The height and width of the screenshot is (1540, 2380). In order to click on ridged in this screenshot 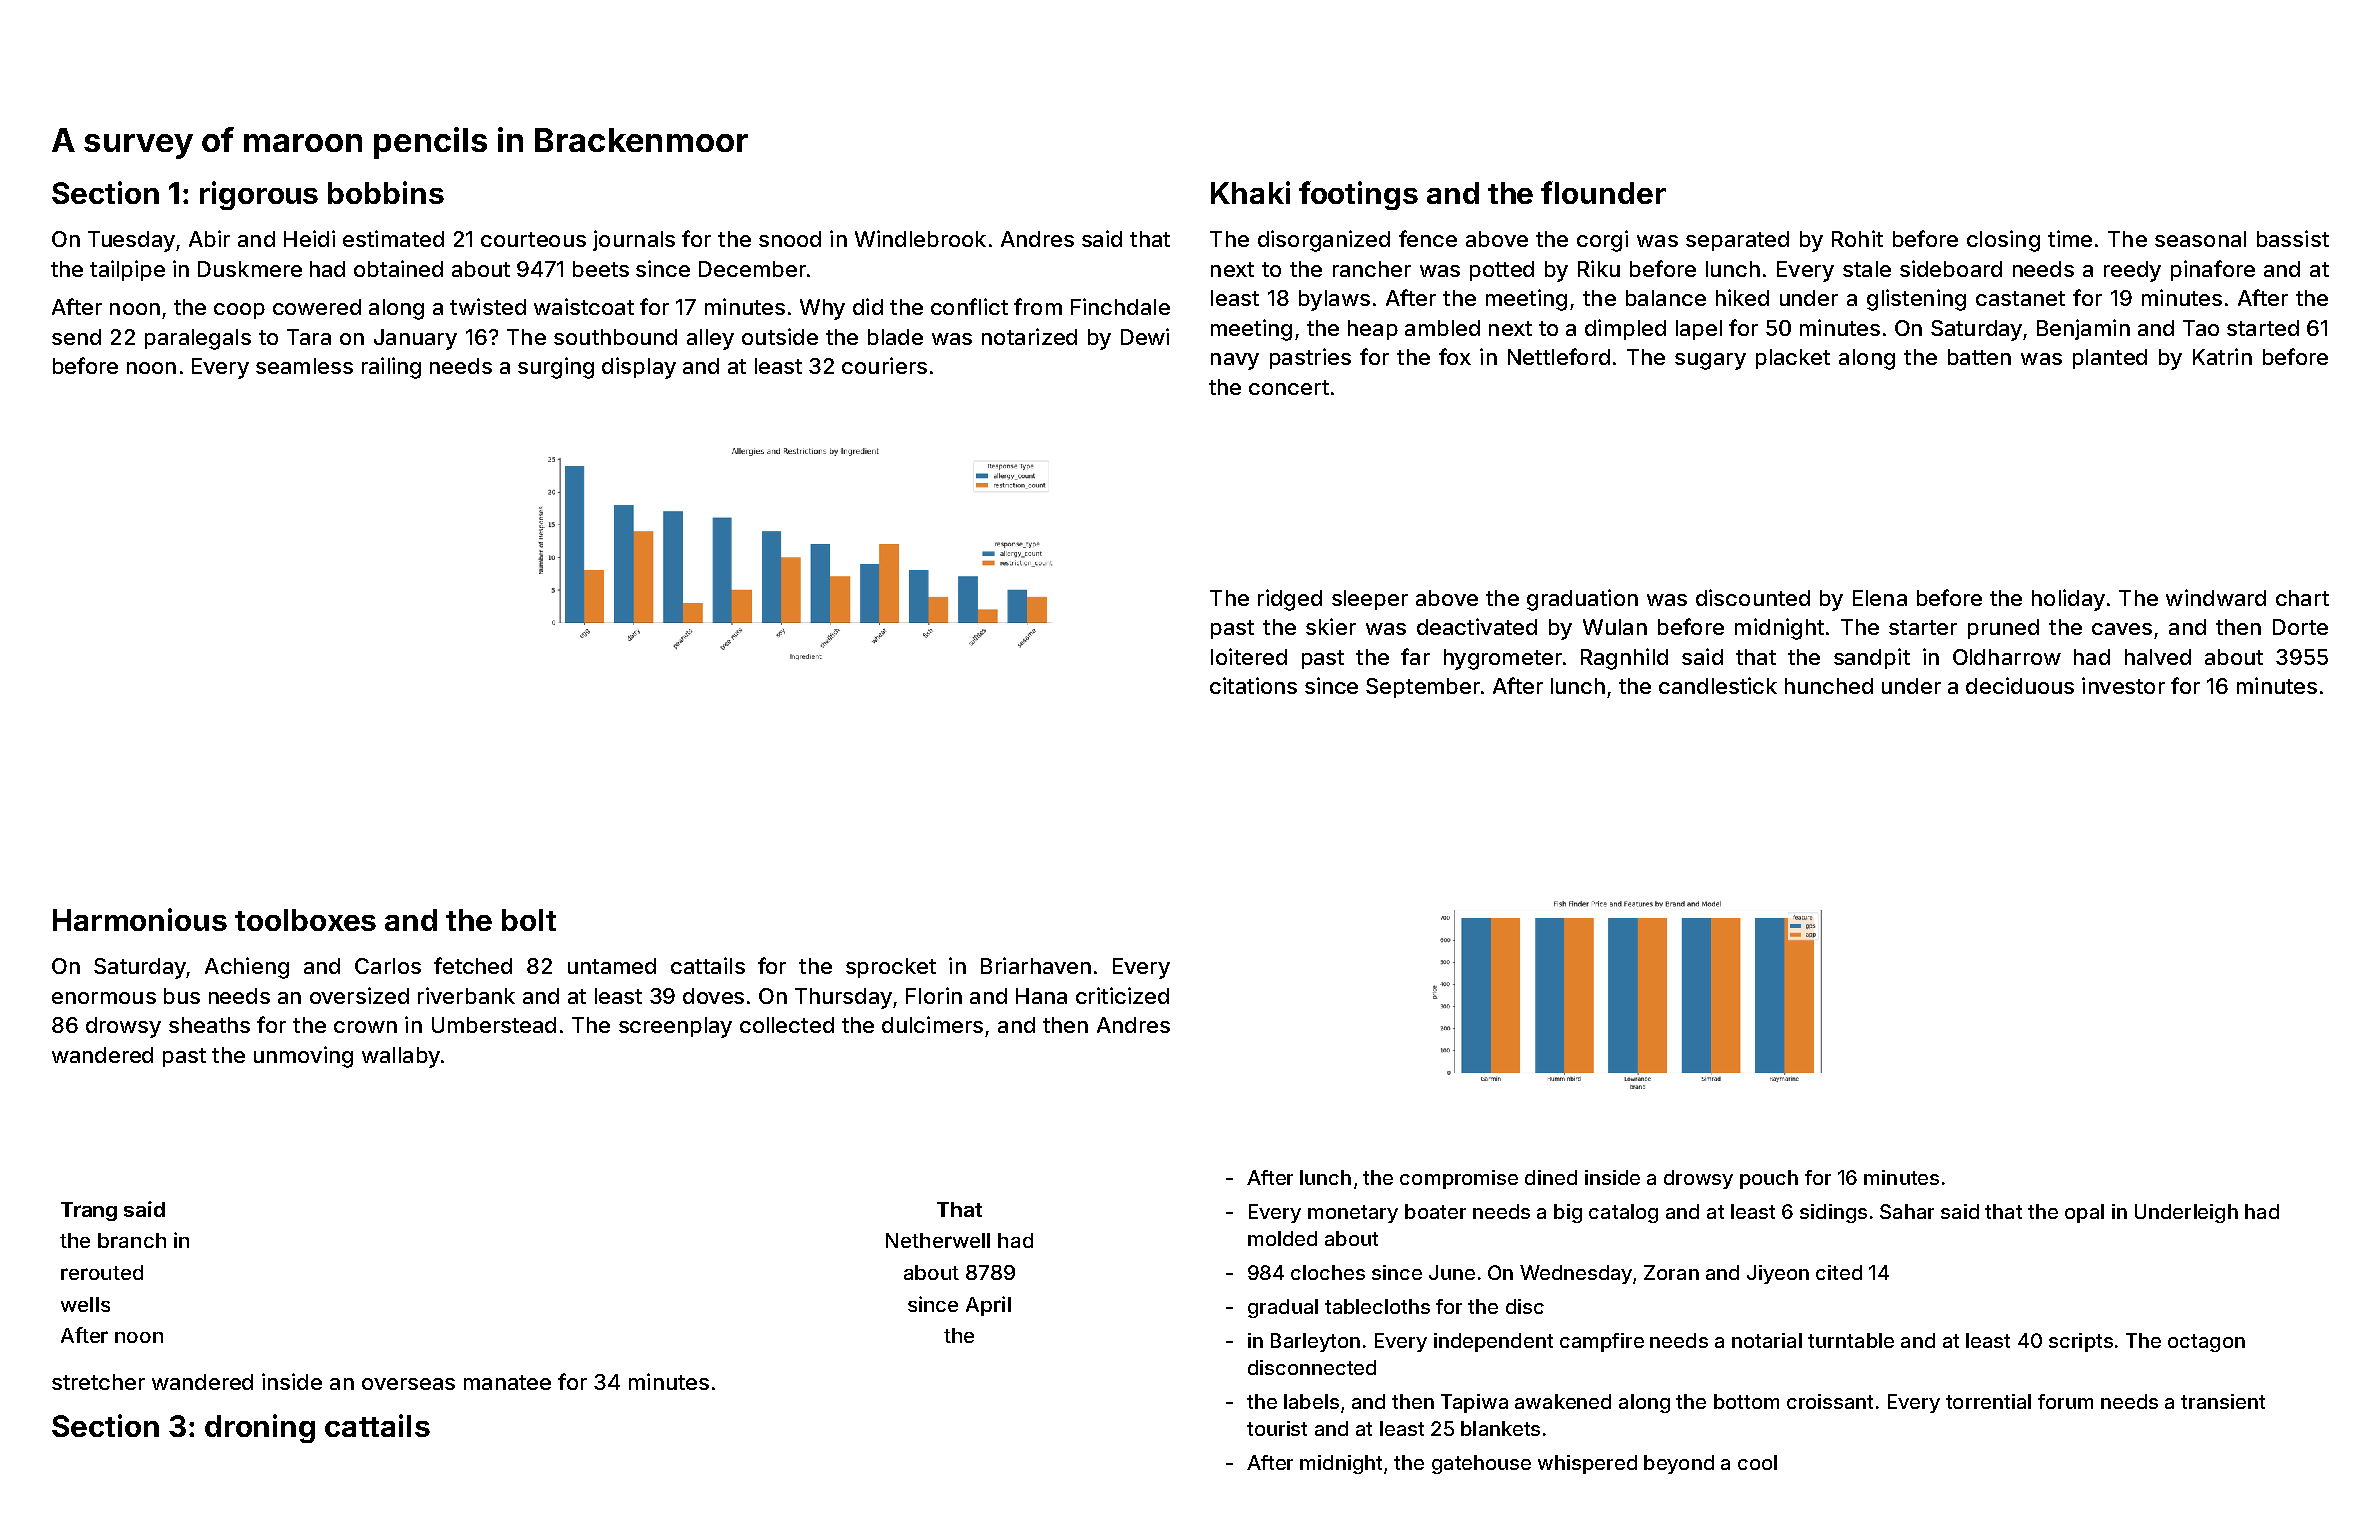, I will do `click(1290, 600)`.
